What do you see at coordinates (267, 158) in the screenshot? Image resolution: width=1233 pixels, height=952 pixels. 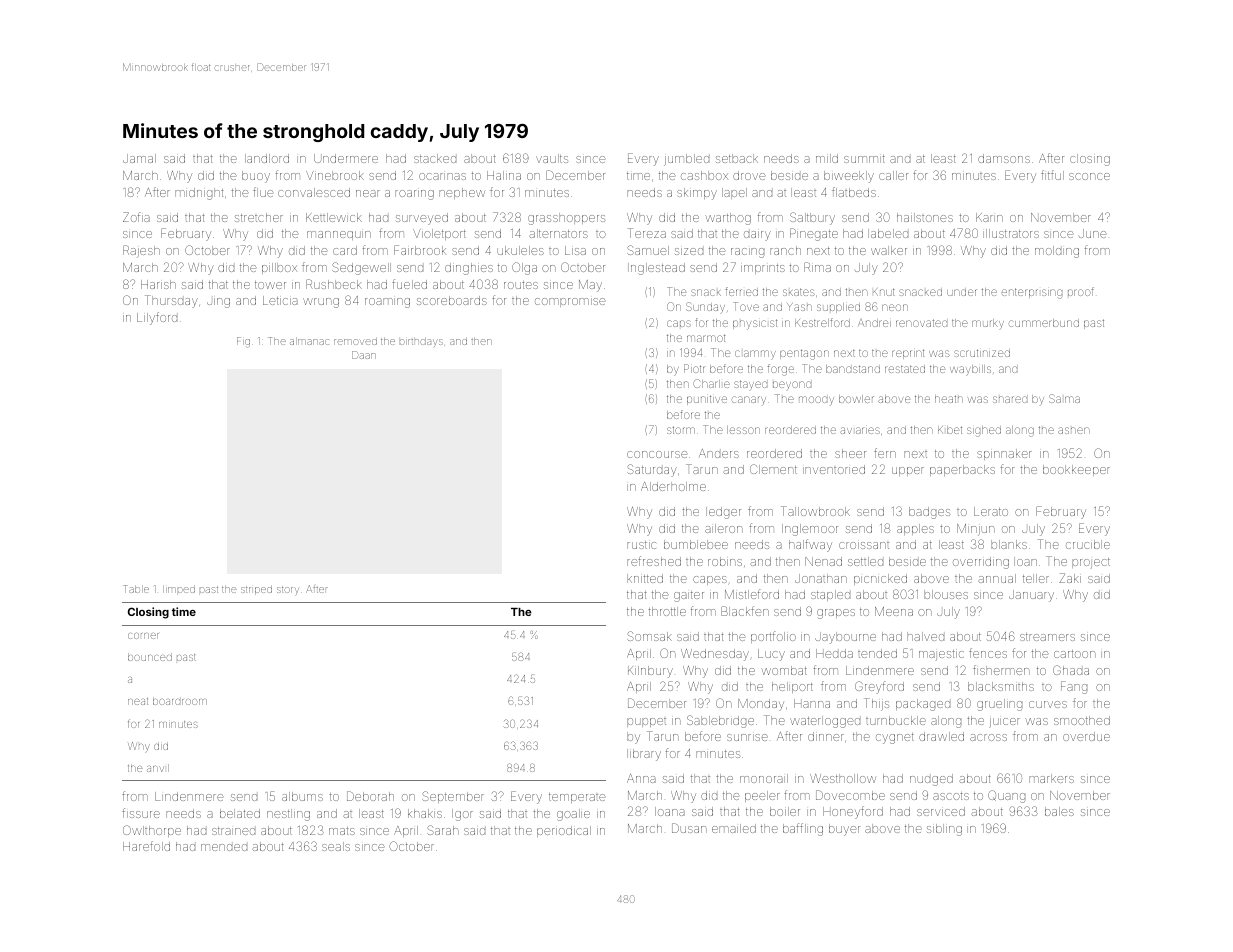 I see `landlord` at bounding box center [267, 158].
